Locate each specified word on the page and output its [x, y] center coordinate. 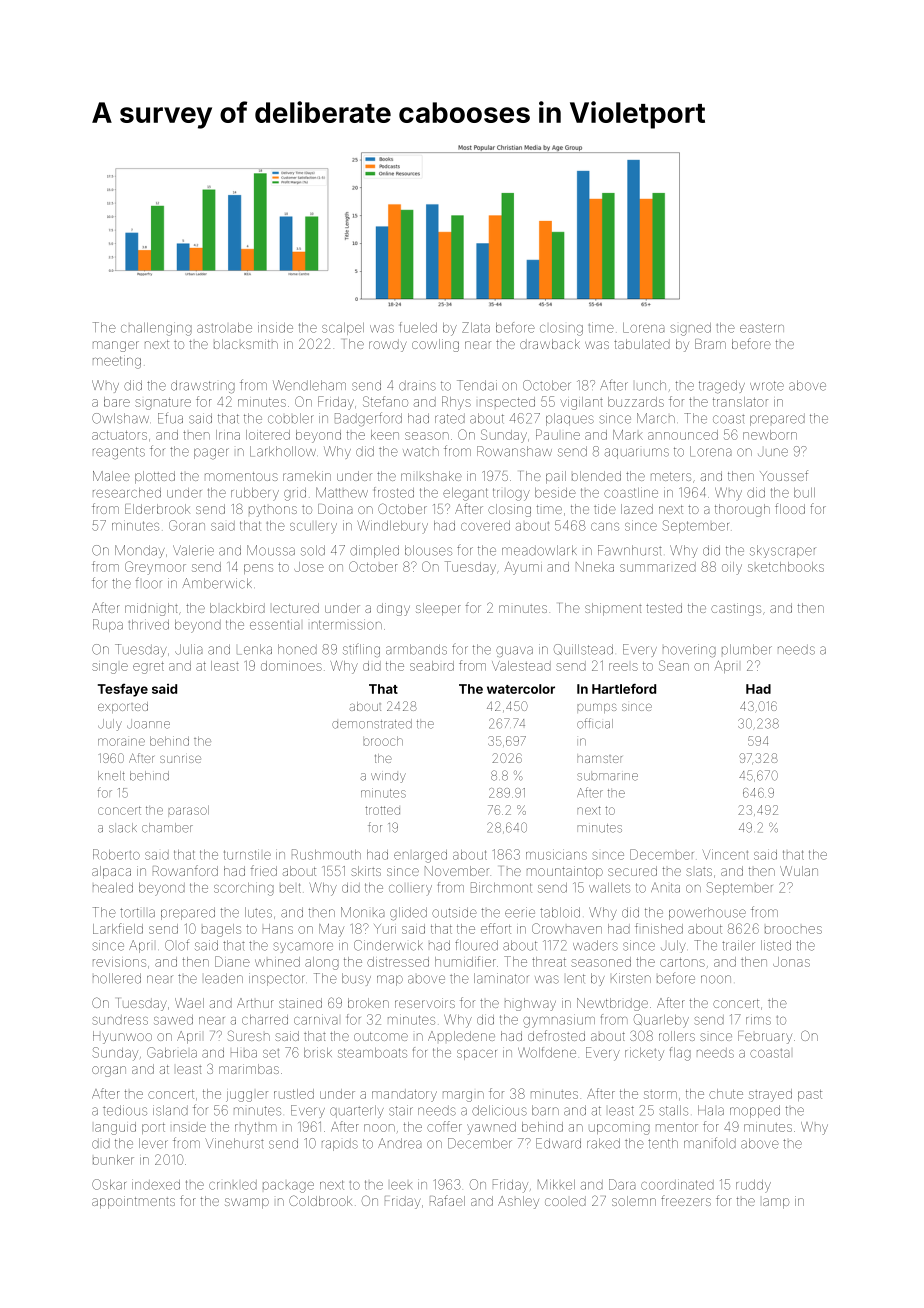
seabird [432, 666]
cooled [565, 1201]
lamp [776, 1203]
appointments [133, 1202]
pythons [273, 511]
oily [732, 568]
